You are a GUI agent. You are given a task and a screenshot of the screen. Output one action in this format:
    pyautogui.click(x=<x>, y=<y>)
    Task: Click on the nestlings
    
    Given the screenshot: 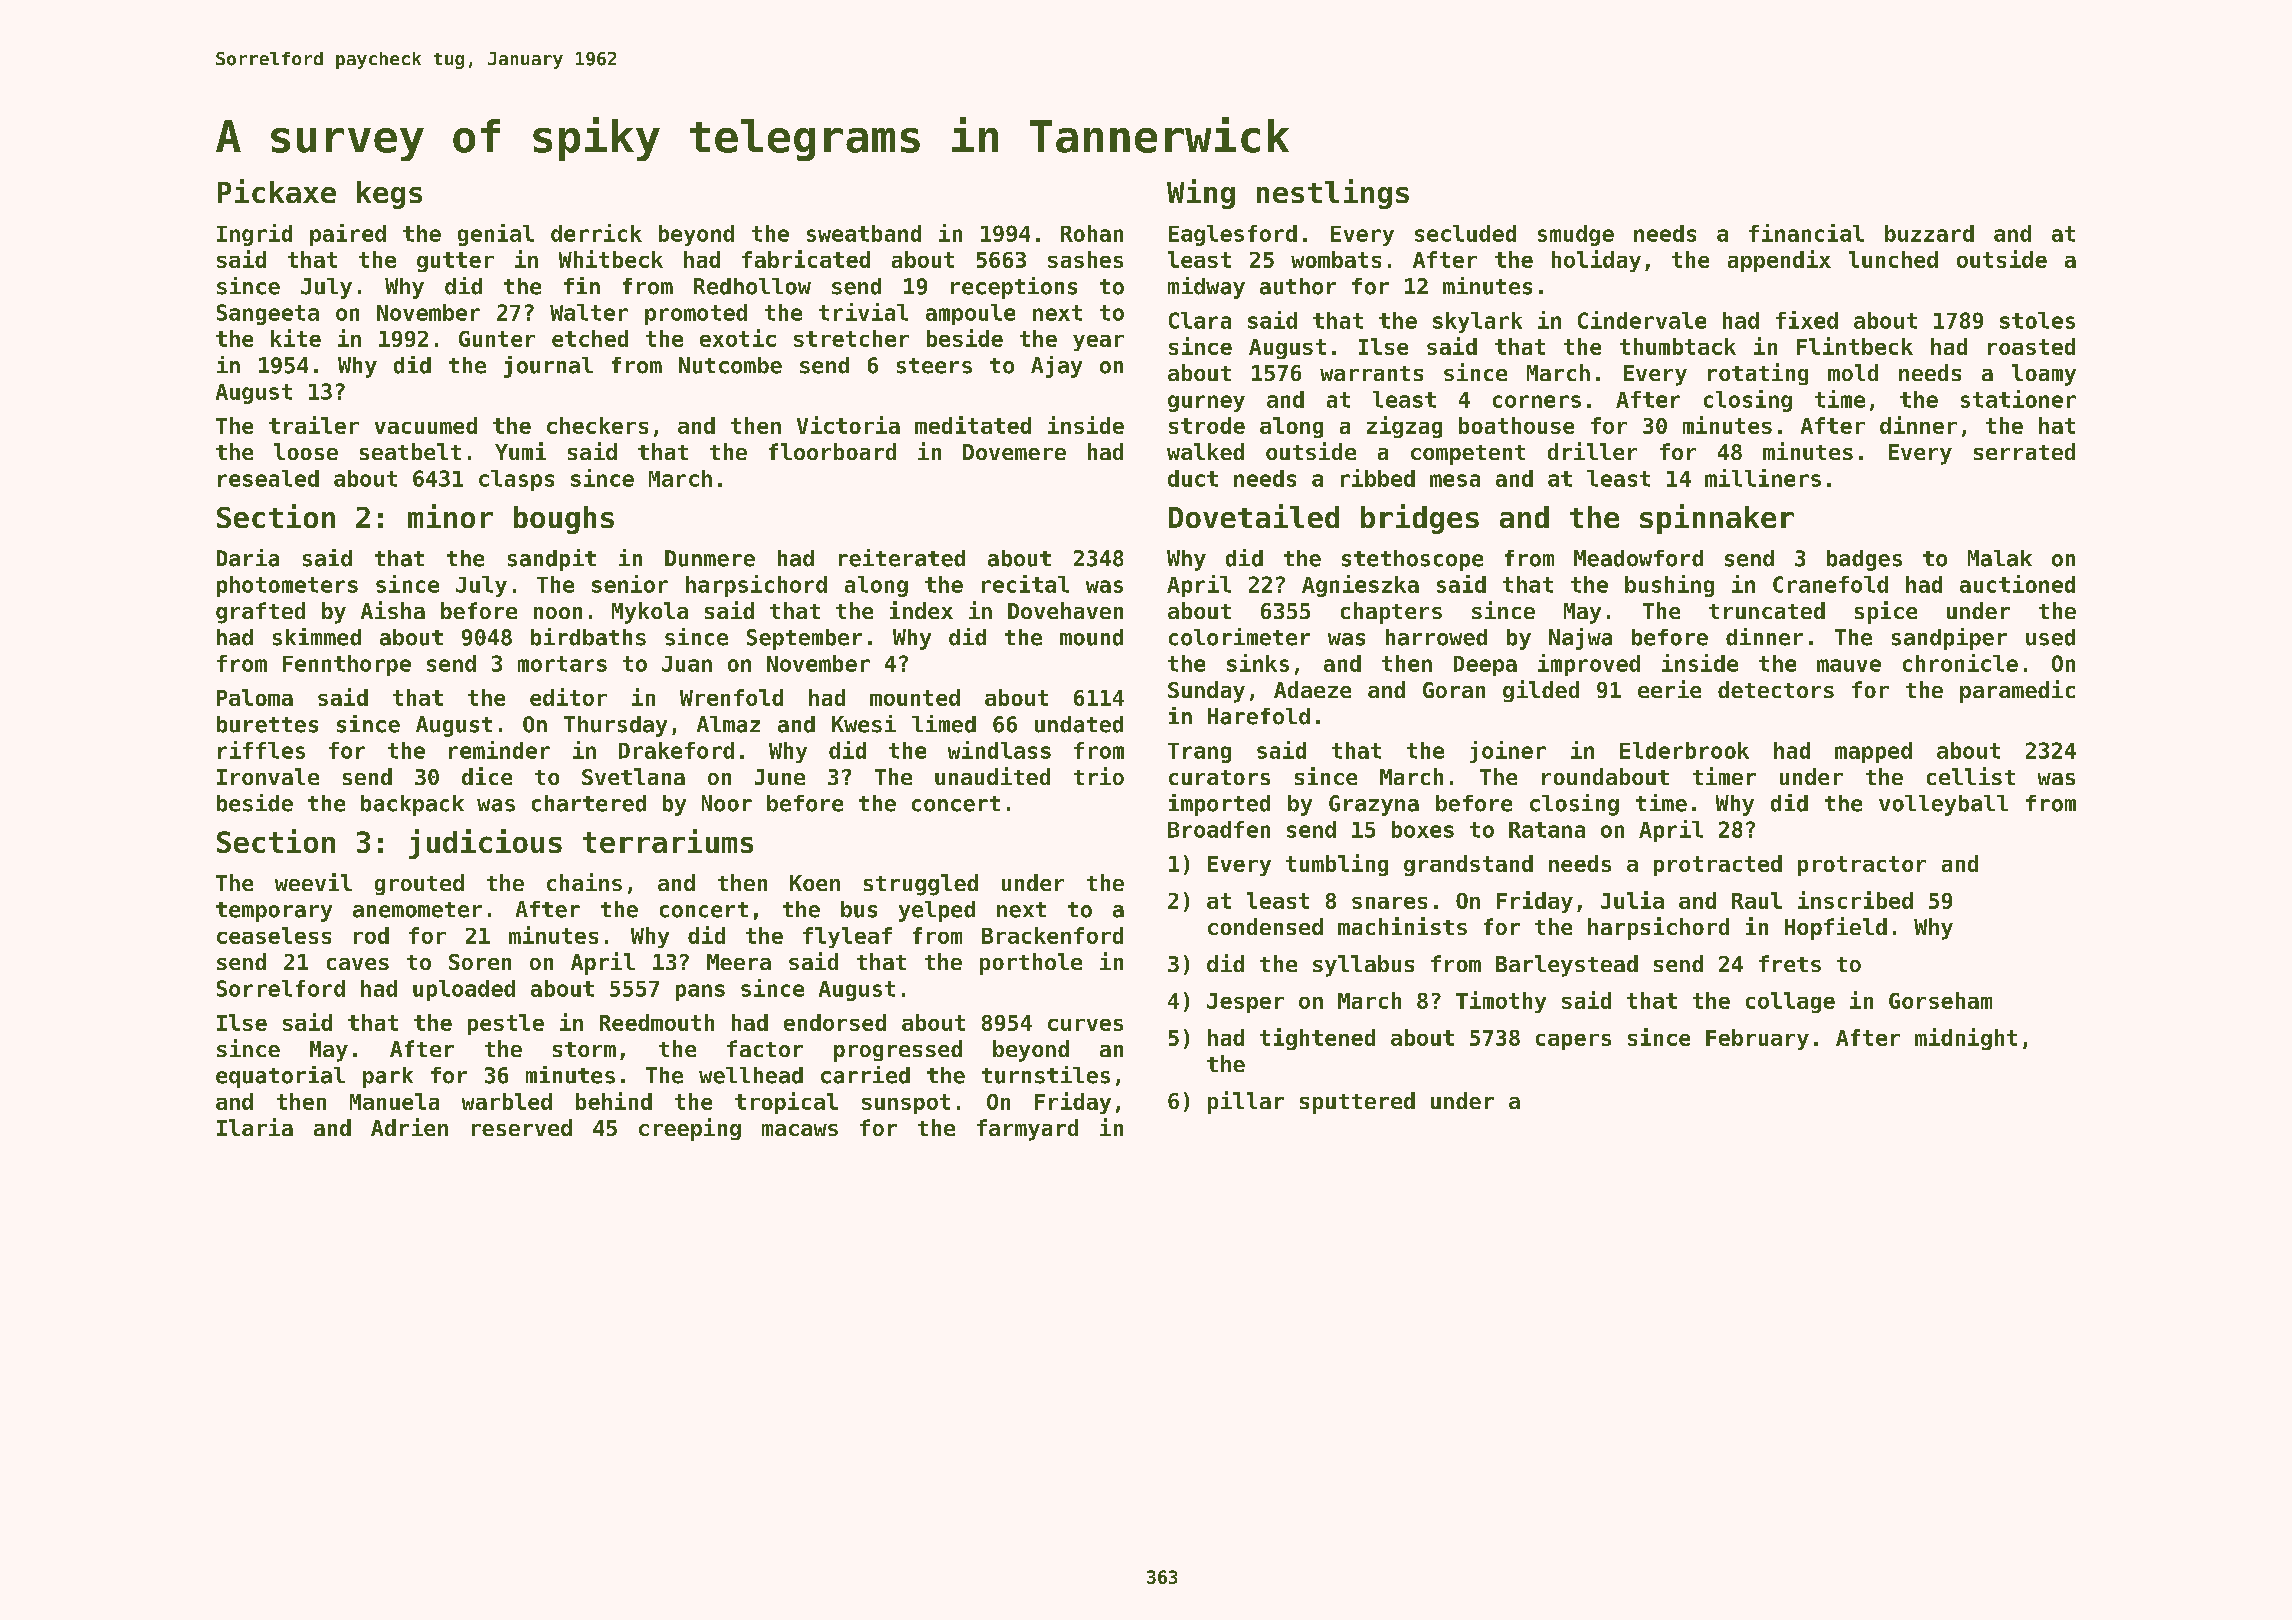 What is the action you would take?
    pyautogui.click(x=1333, y=194)
